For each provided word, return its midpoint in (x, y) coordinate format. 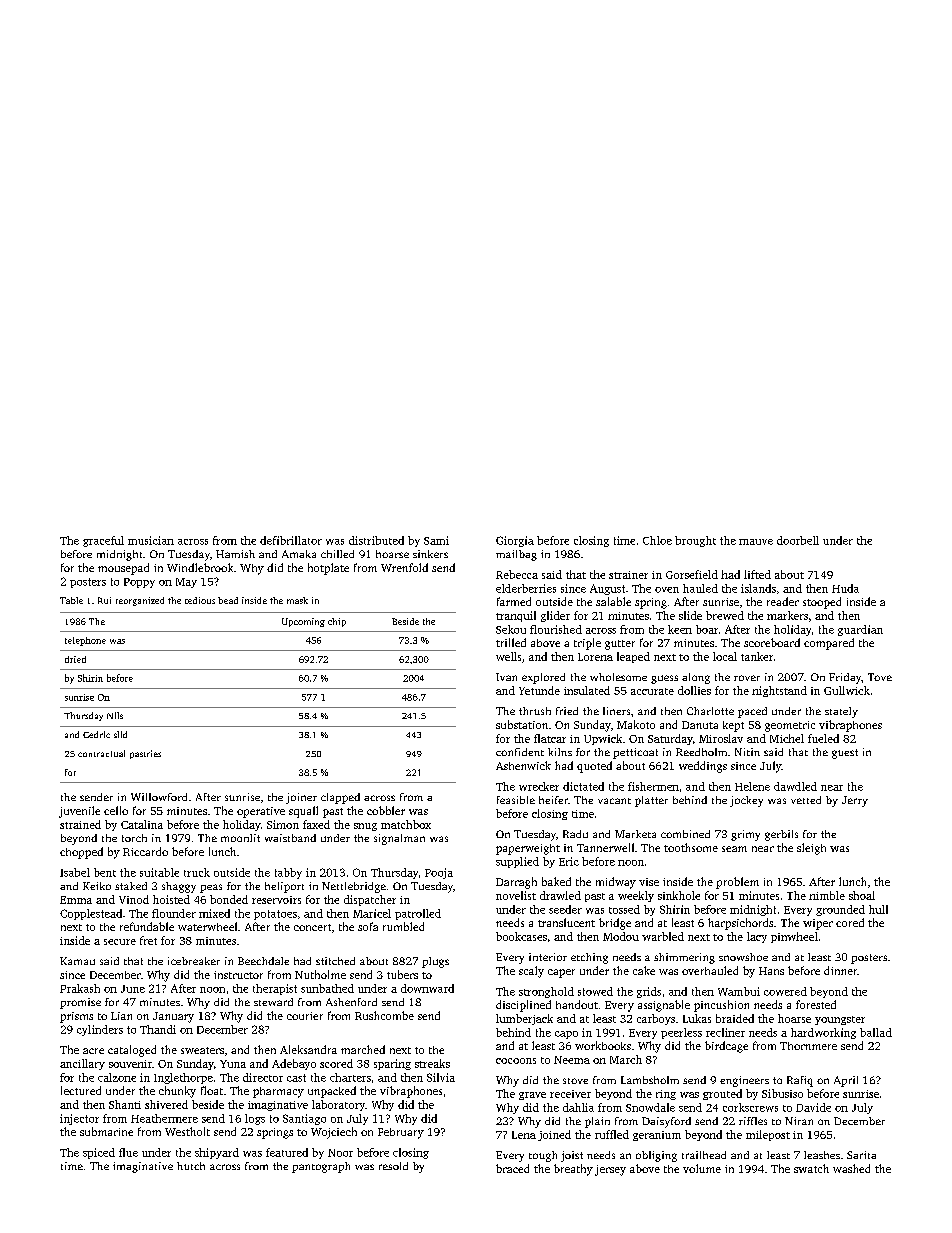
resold (393, 1166)
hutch (191, 1166)
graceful (103, 541)
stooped (822, 603)
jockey (746, 801)
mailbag (516, 555)
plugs (435, 962)
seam (734, 849)
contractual (101, 753)
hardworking (823, 1033)
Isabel (75, 872)
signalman (399, 839)
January (173, 1017)
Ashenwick (523, 765)
